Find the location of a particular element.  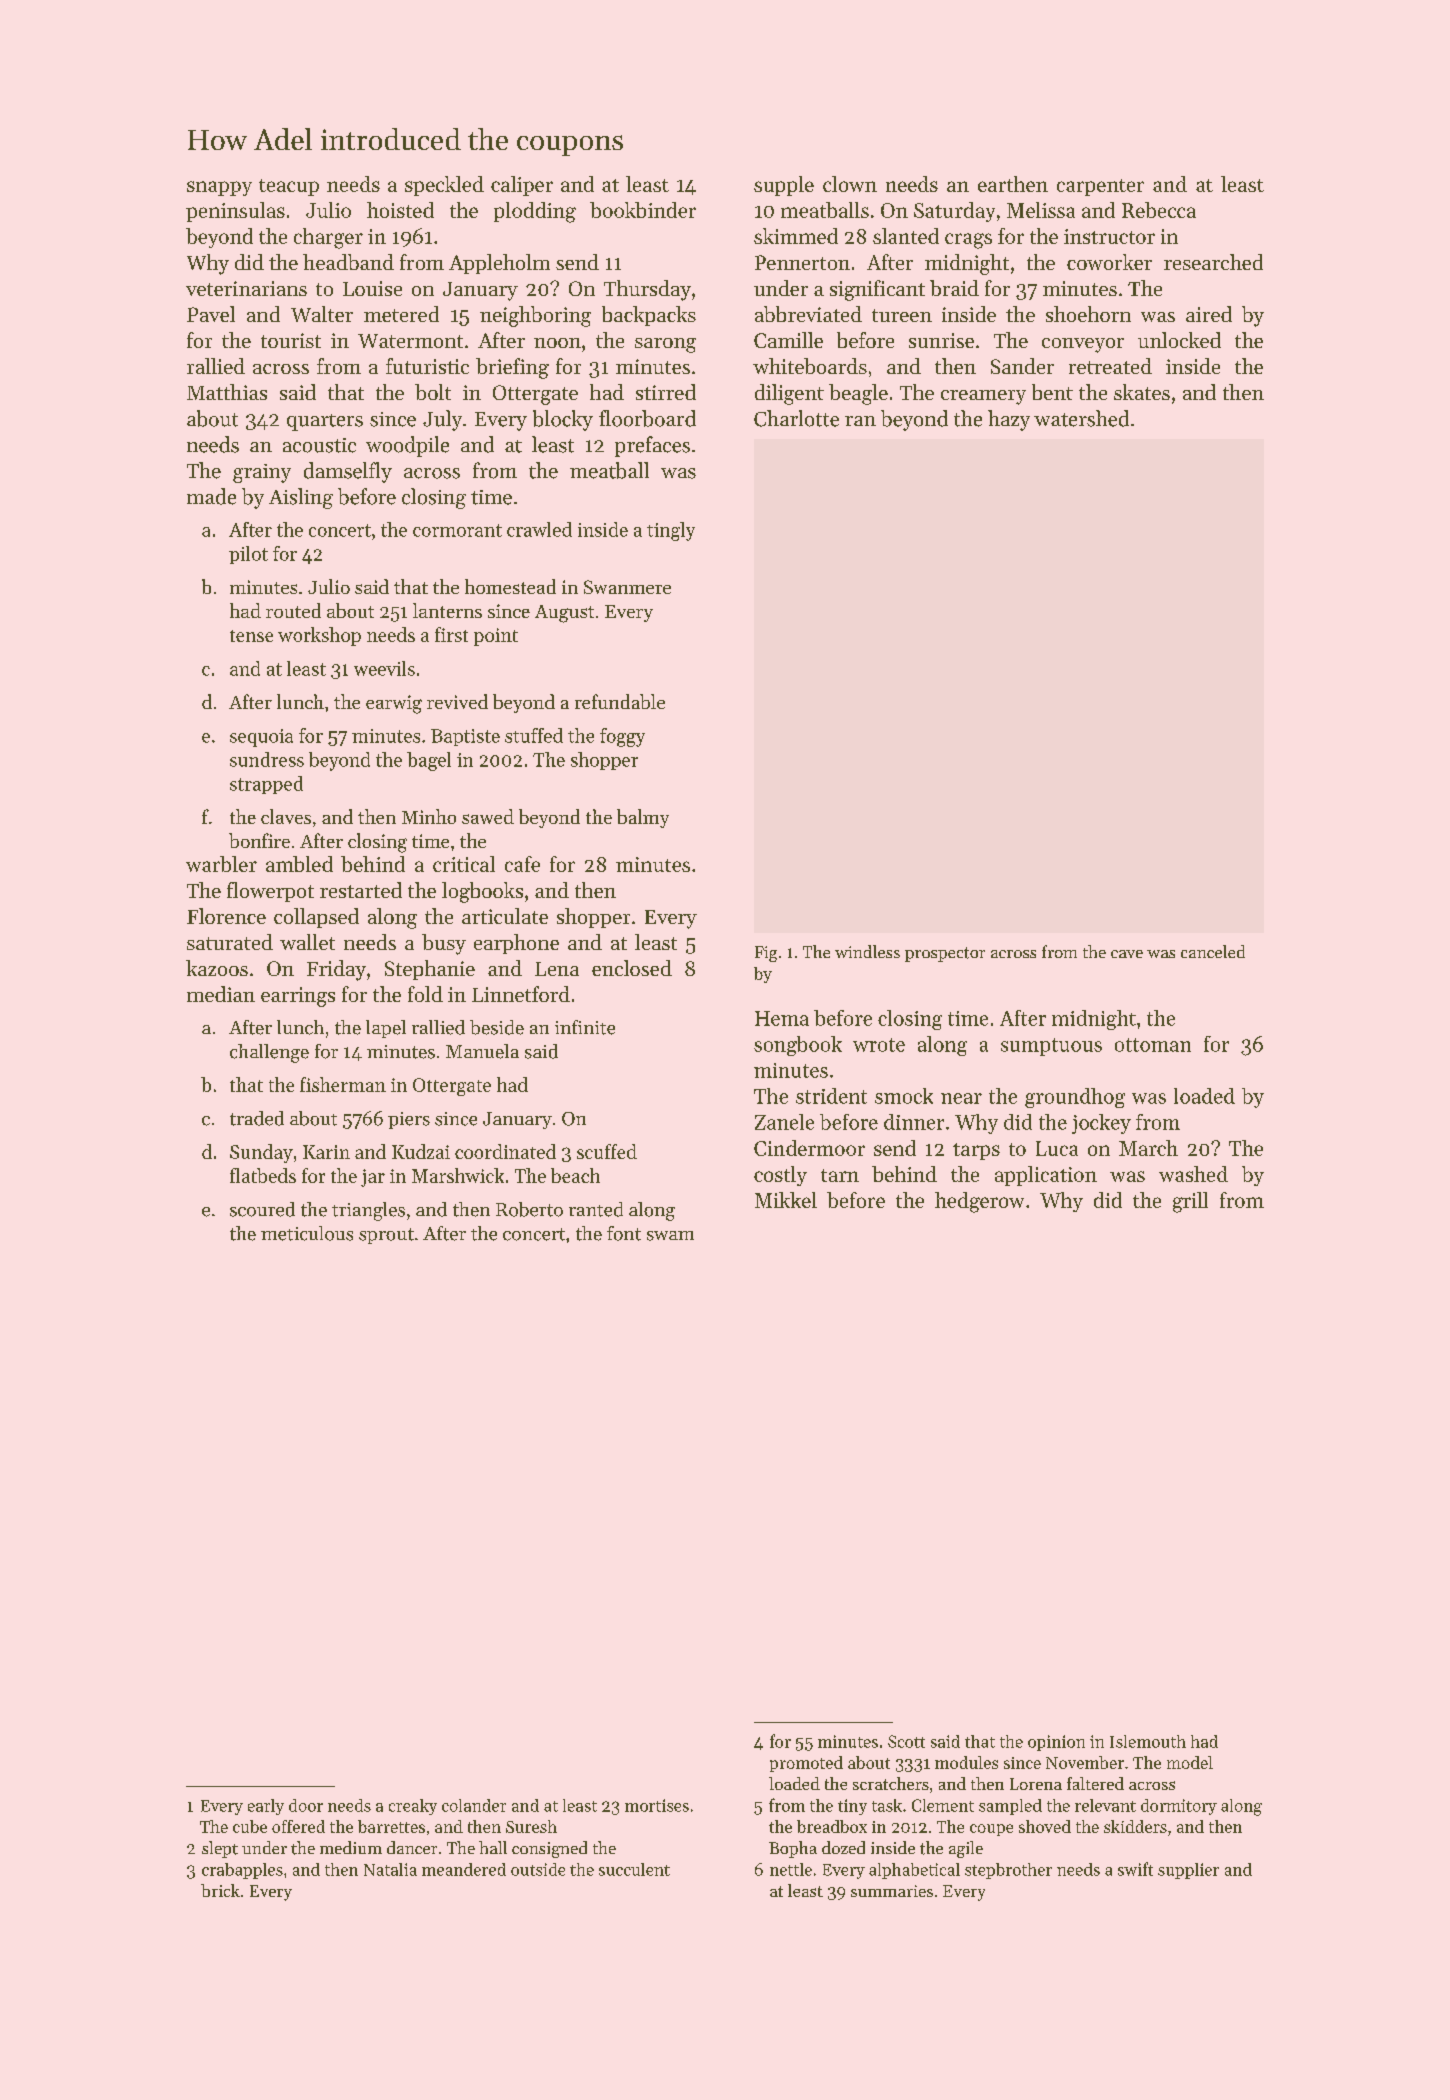

Charlotte is located at coordinates (796, 418).
